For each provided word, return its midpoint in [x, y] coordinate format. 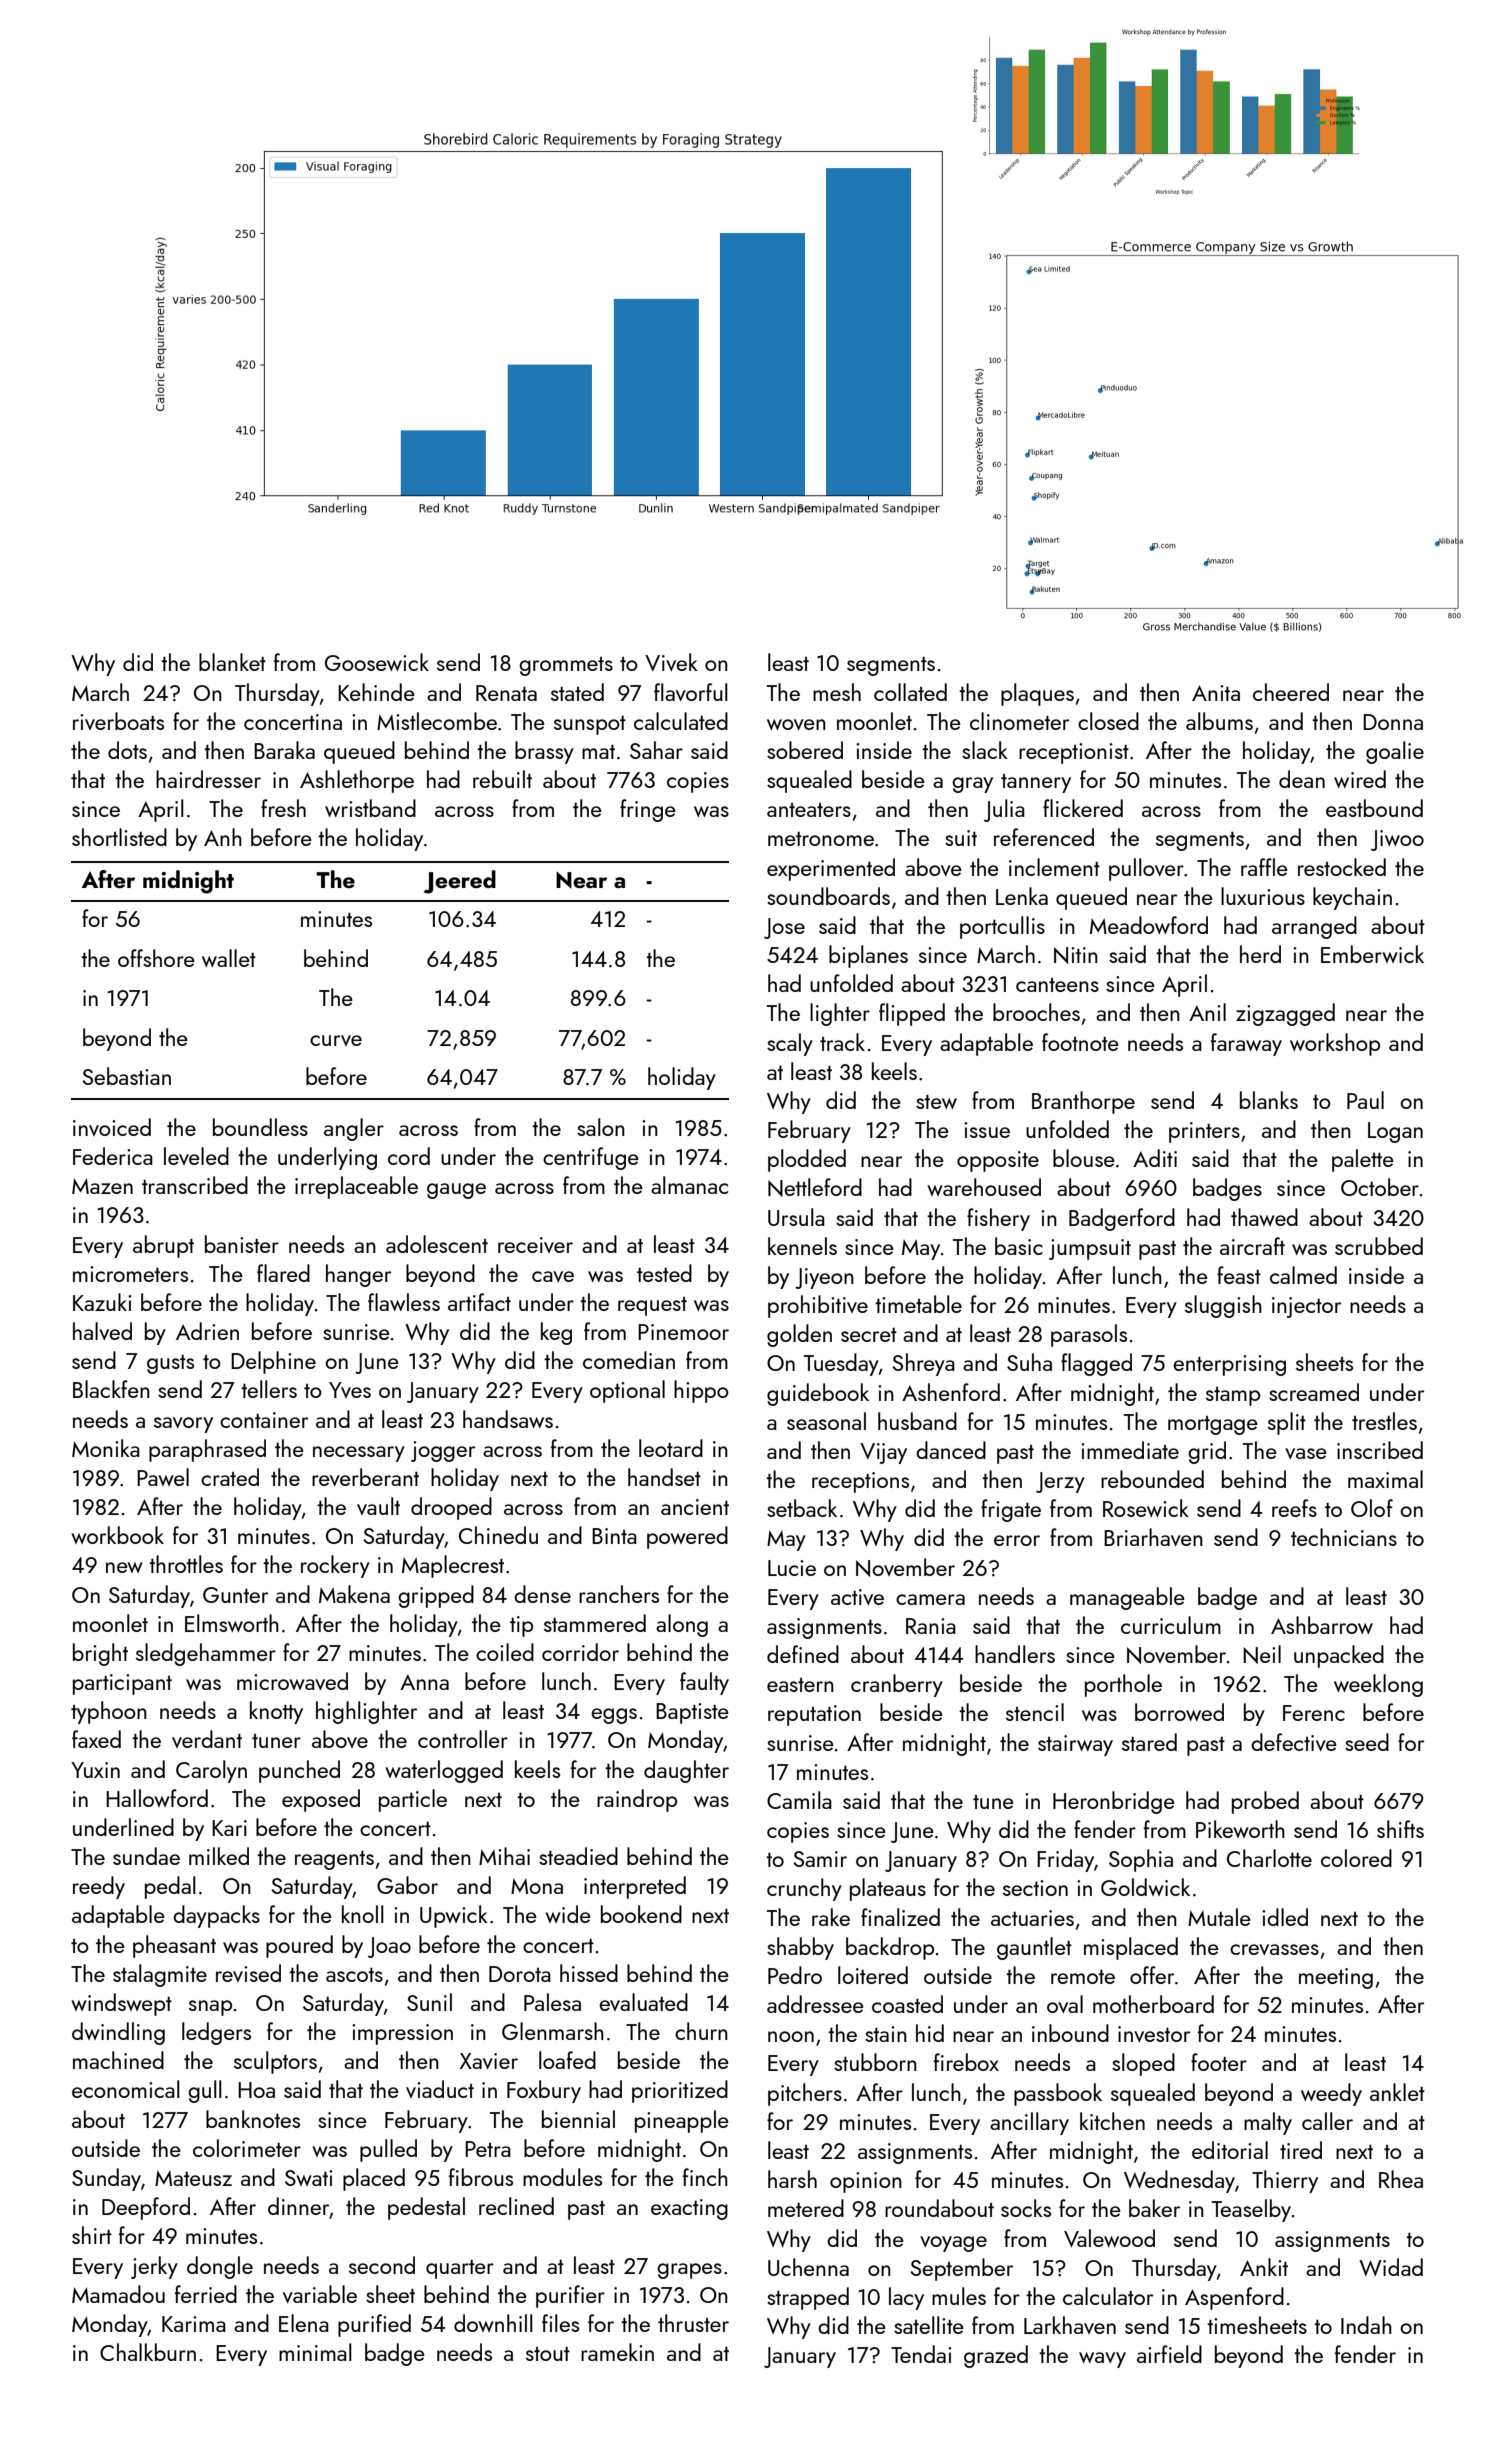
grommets [566, 666]
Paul [1365, 1100]
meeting [1336, 1978]
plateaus [888, 1889]
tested [664, 1273]
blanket [232, 662]
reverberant [365, 1477]
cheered [1291, 692]
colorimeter [247, 2148]
